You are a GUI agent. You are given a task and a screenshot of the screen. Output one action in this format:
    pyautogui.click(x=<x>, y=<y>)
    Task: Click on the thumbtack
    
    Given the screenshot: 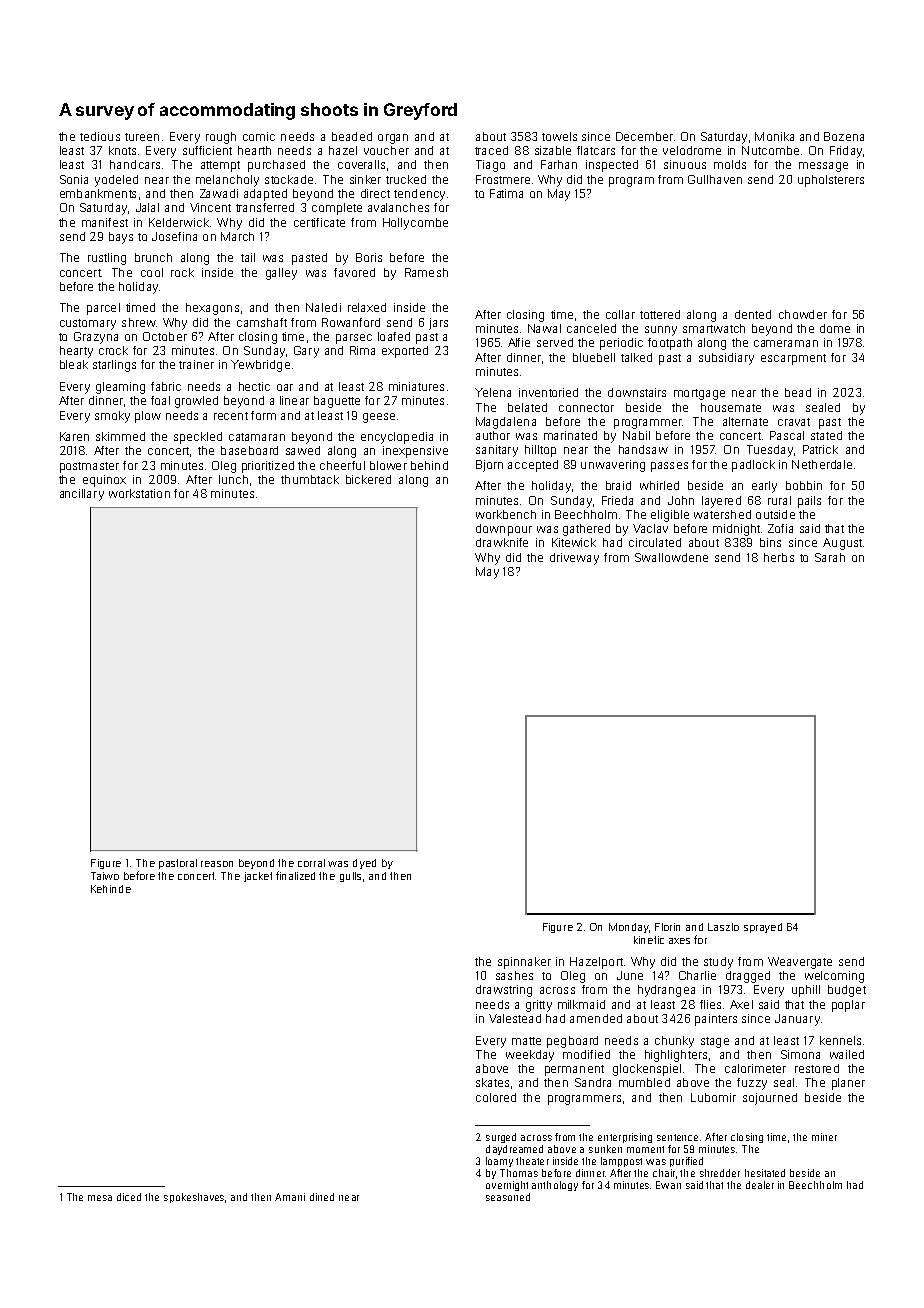 What is the action you would take?
    pyautogui.click(x=310, y=479)
